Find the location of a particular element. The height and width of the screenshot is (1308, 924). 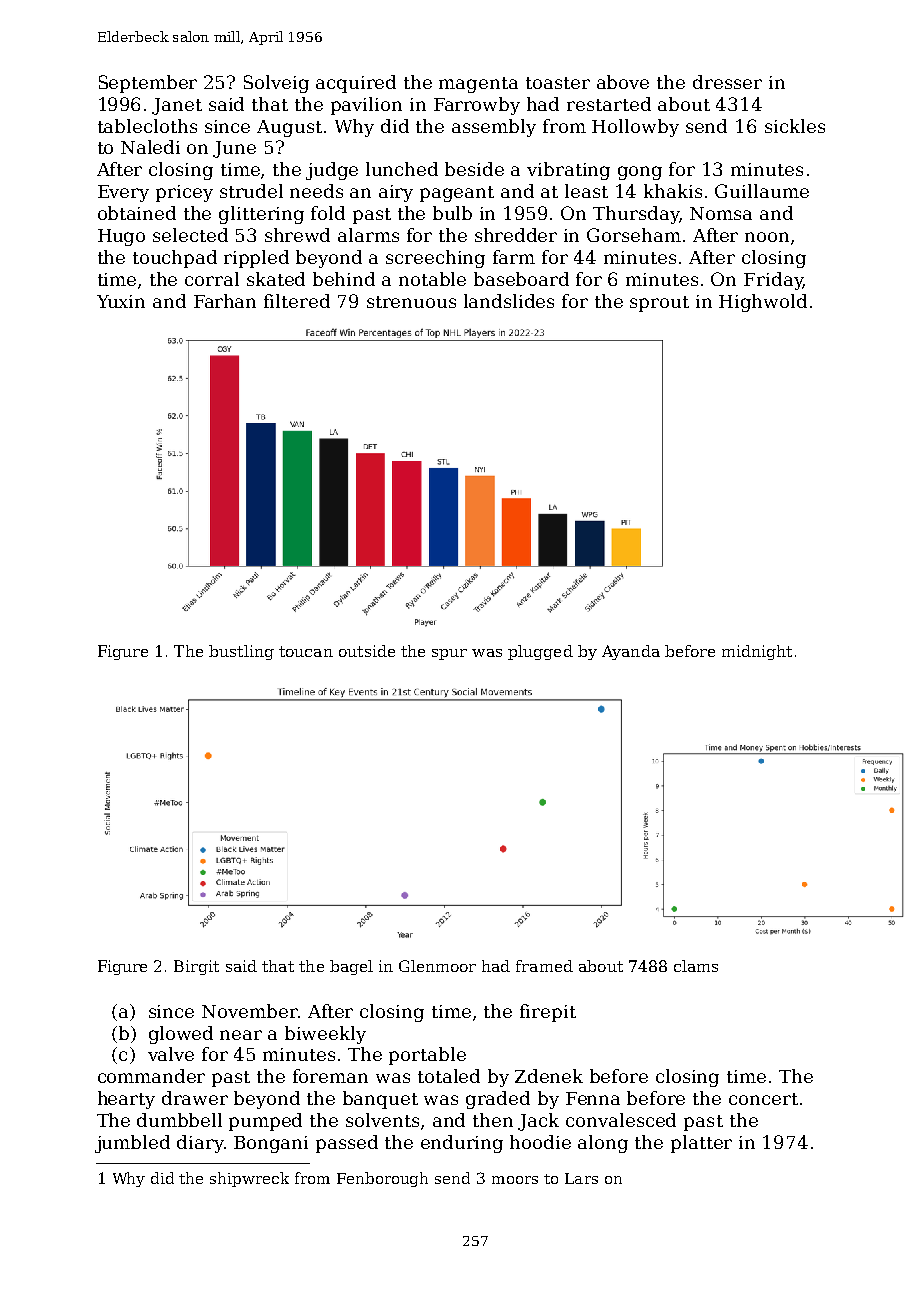

dresser is located at coordinates (727, 82).
